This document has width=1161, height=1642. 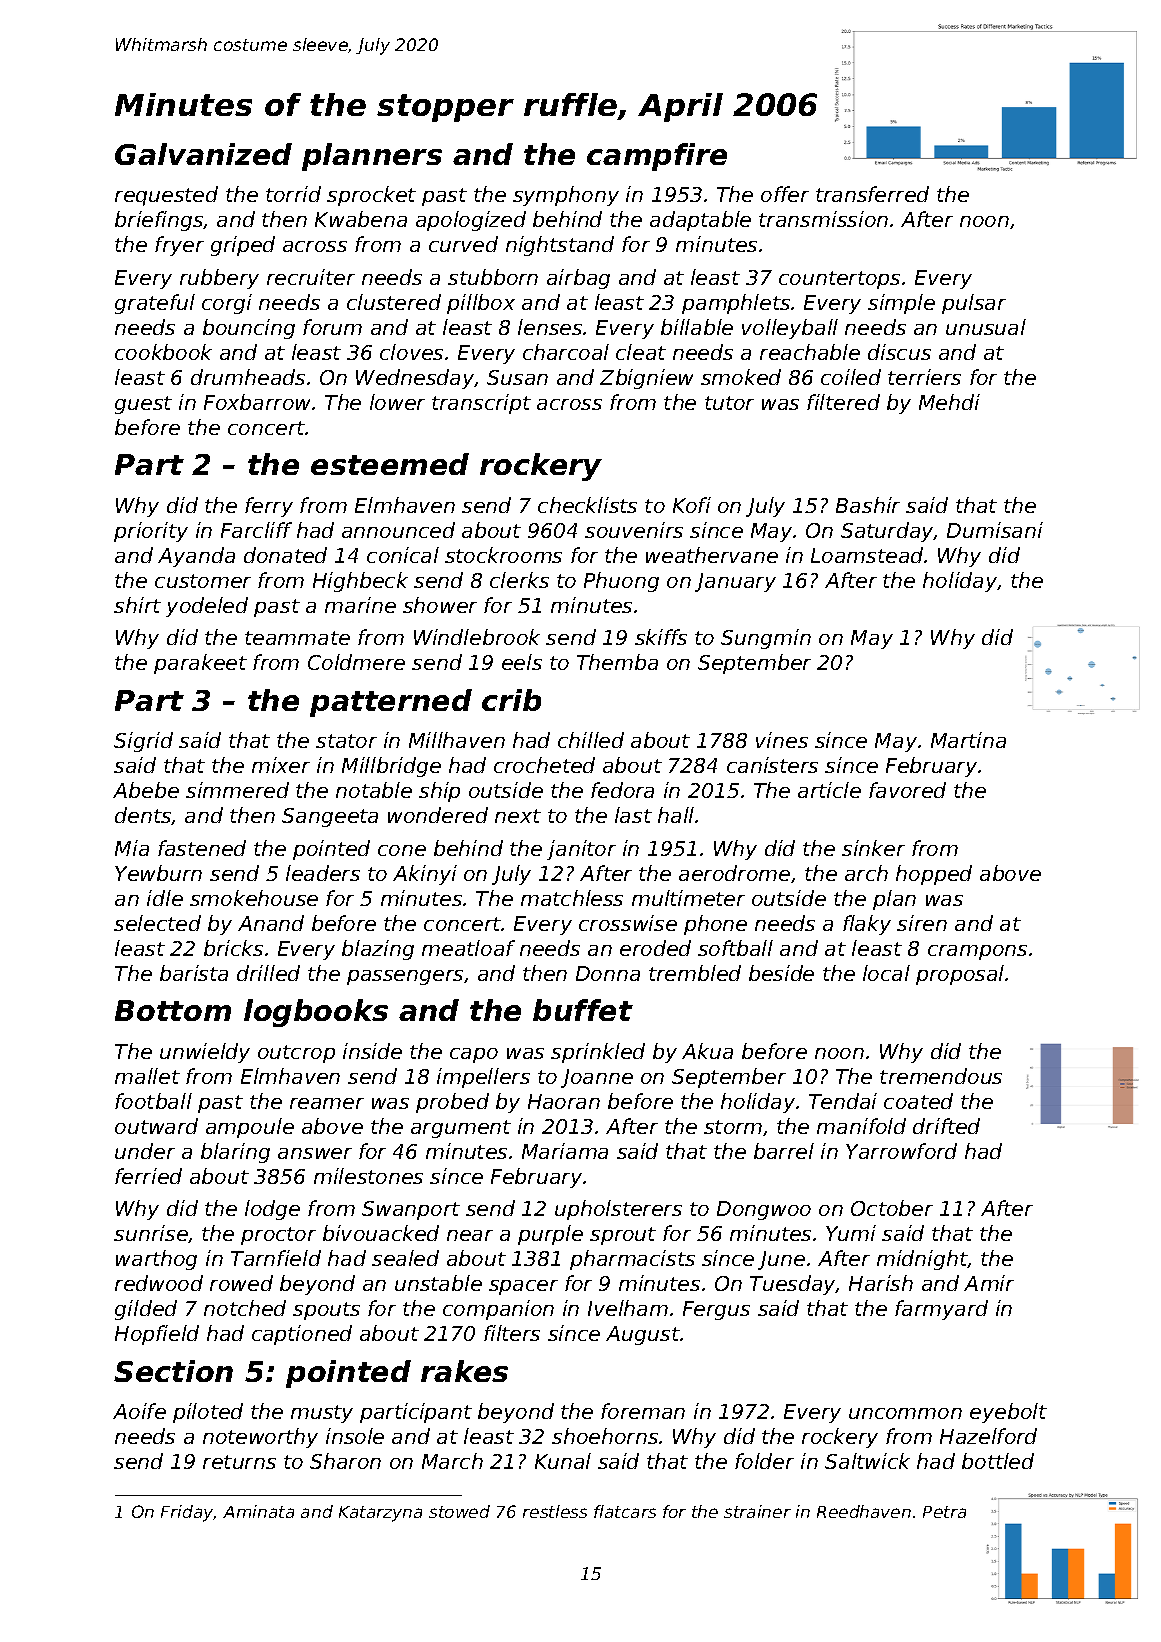 I want to click on offer, so click(x=785, y=194).
